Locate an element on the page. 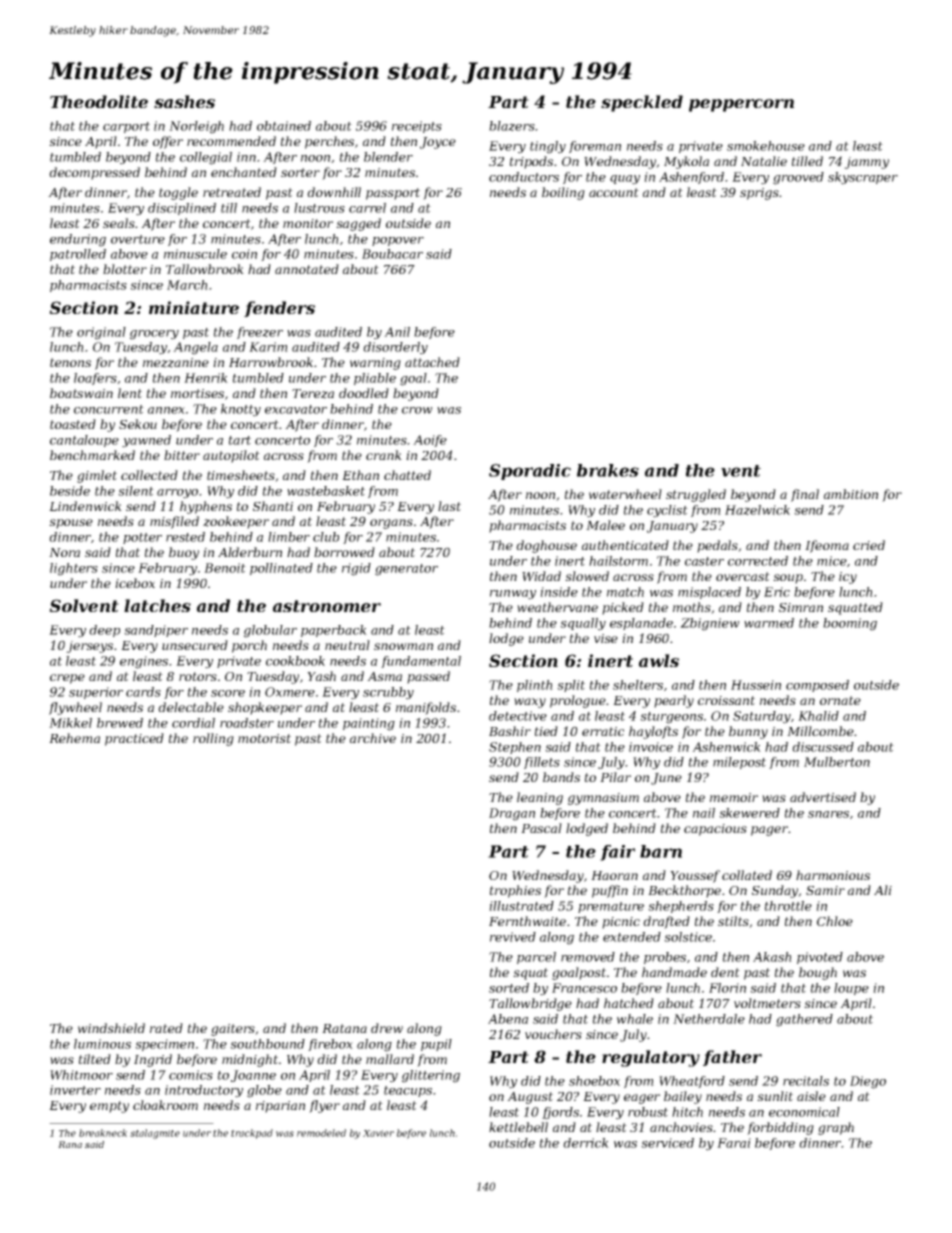  Theodolite is located at coordinates (99, 101).
